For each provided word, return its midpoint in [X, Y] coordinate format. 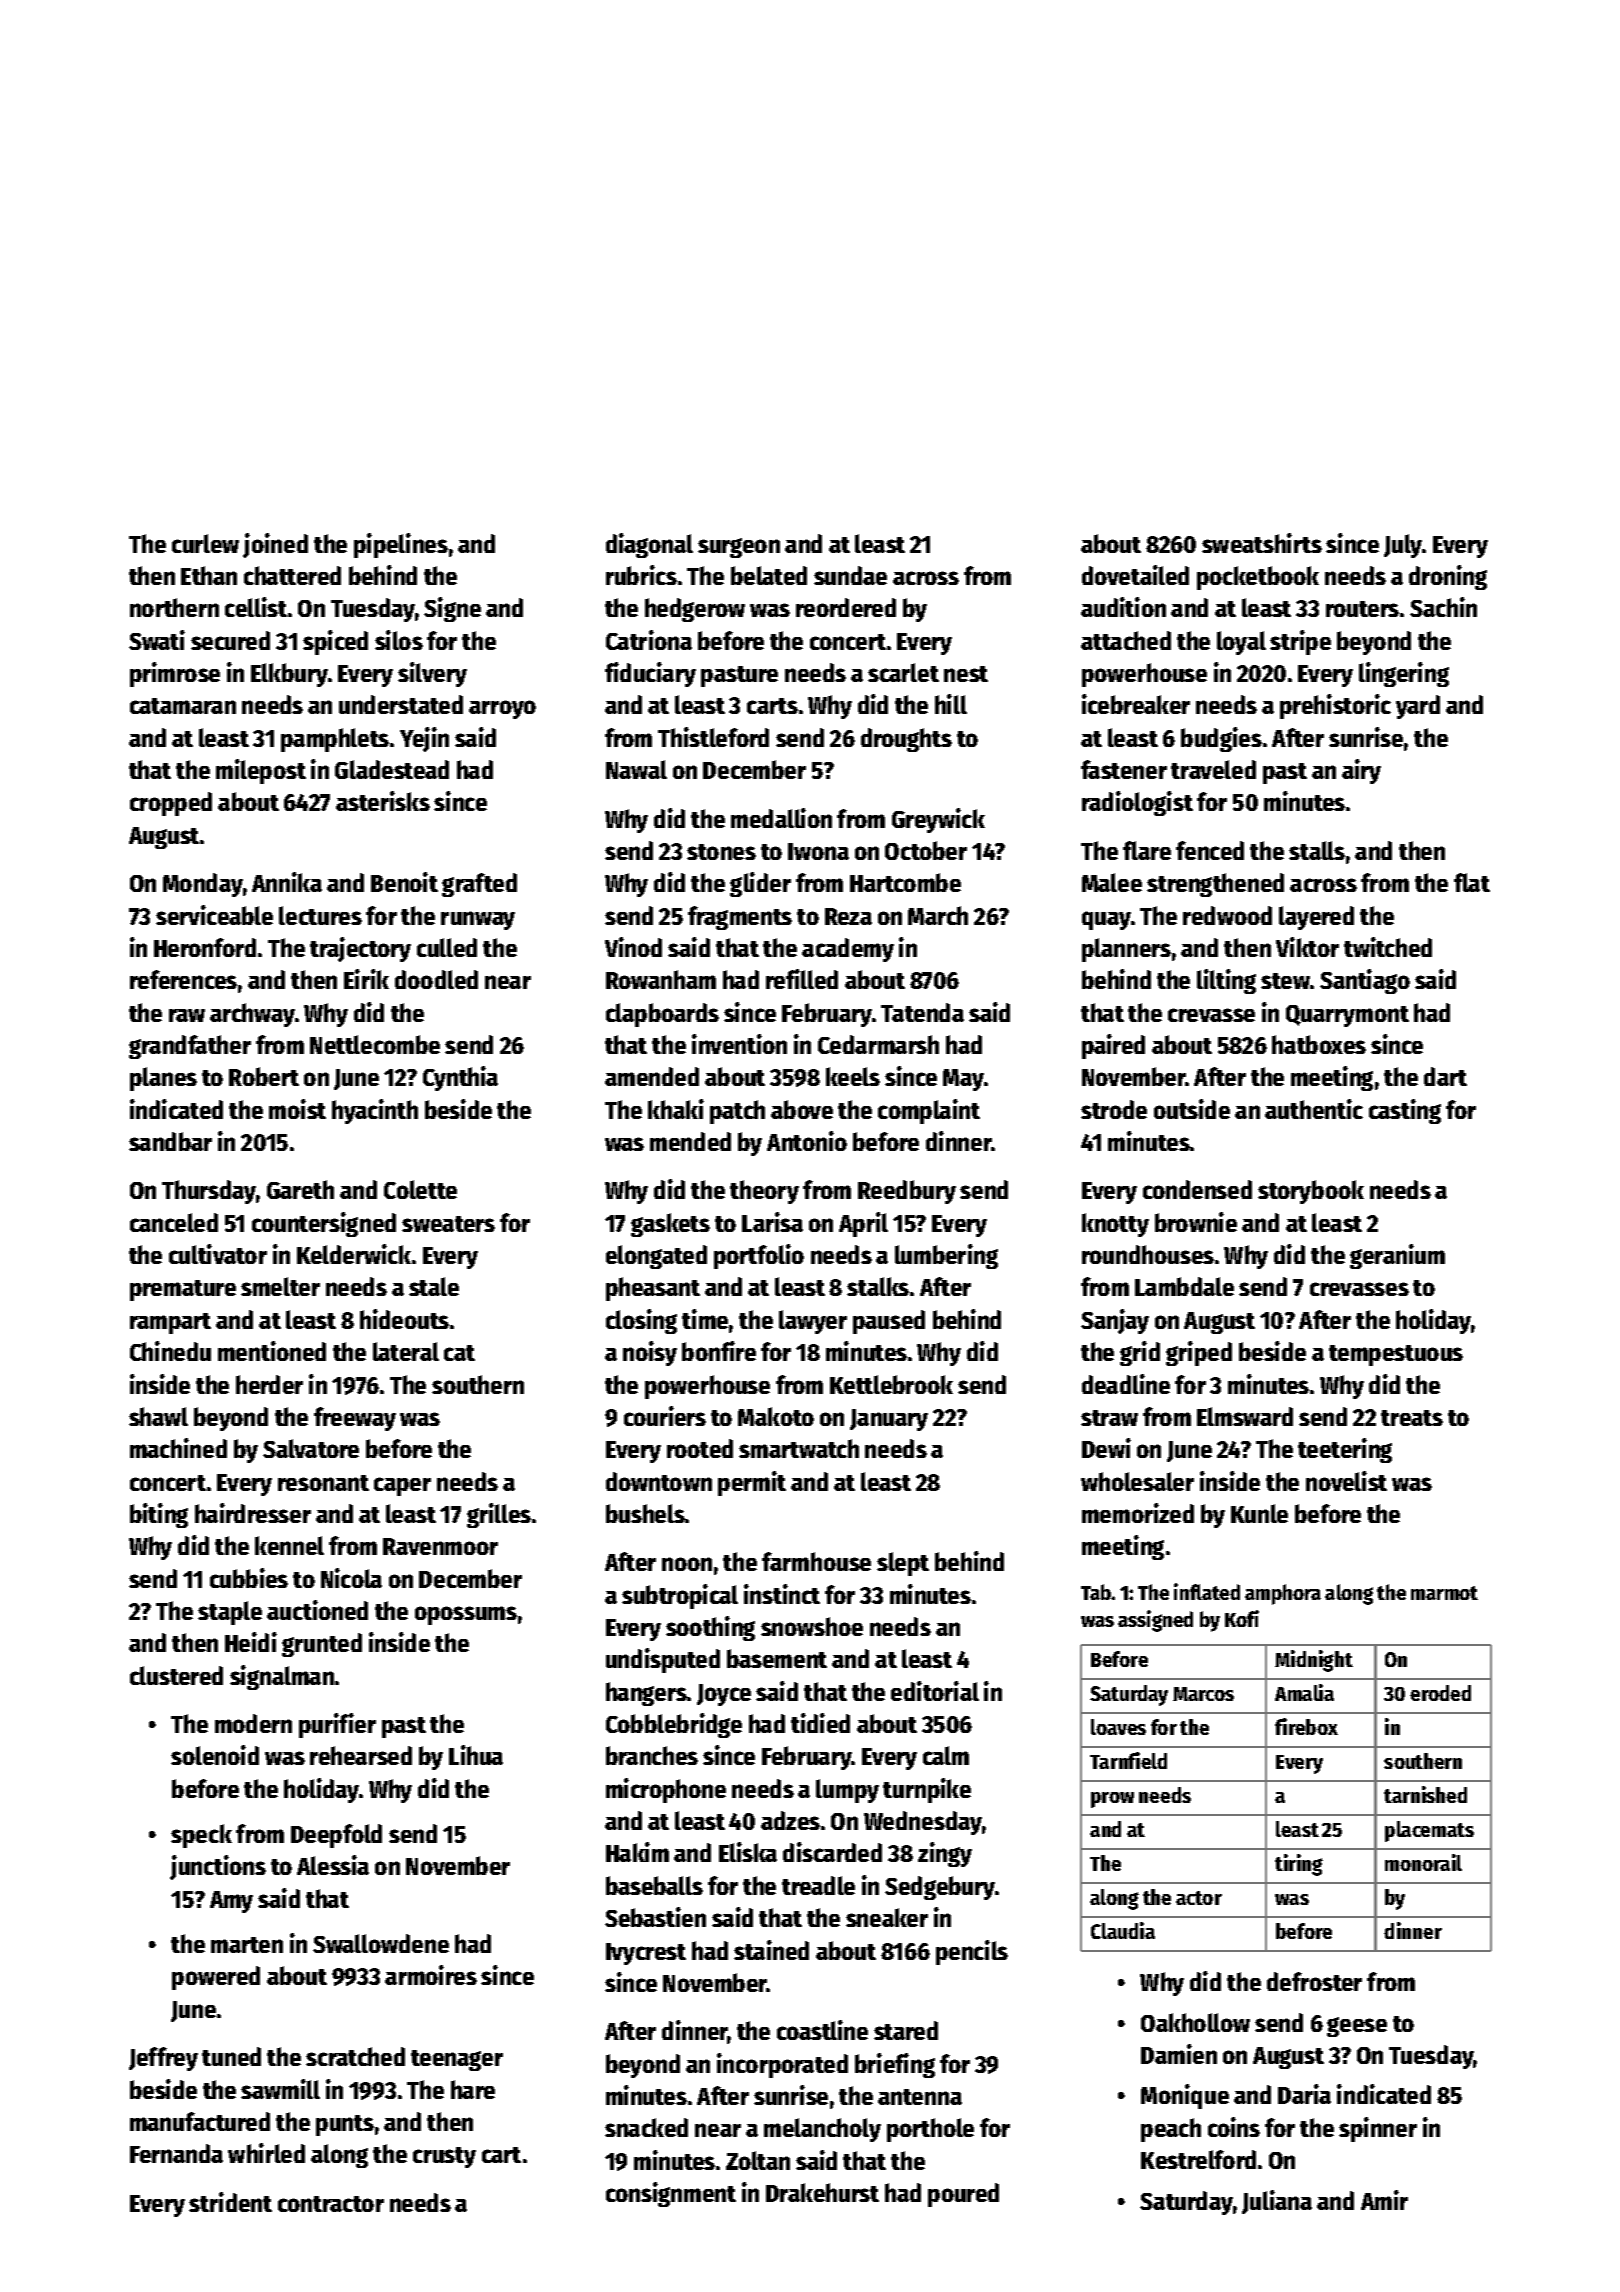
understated [401, 704]
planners [1126, 950]
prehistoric [1335, 706]
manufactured [200, 2121]
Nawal [636, 769]
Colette [420, 1189]
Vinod [633, 947]
